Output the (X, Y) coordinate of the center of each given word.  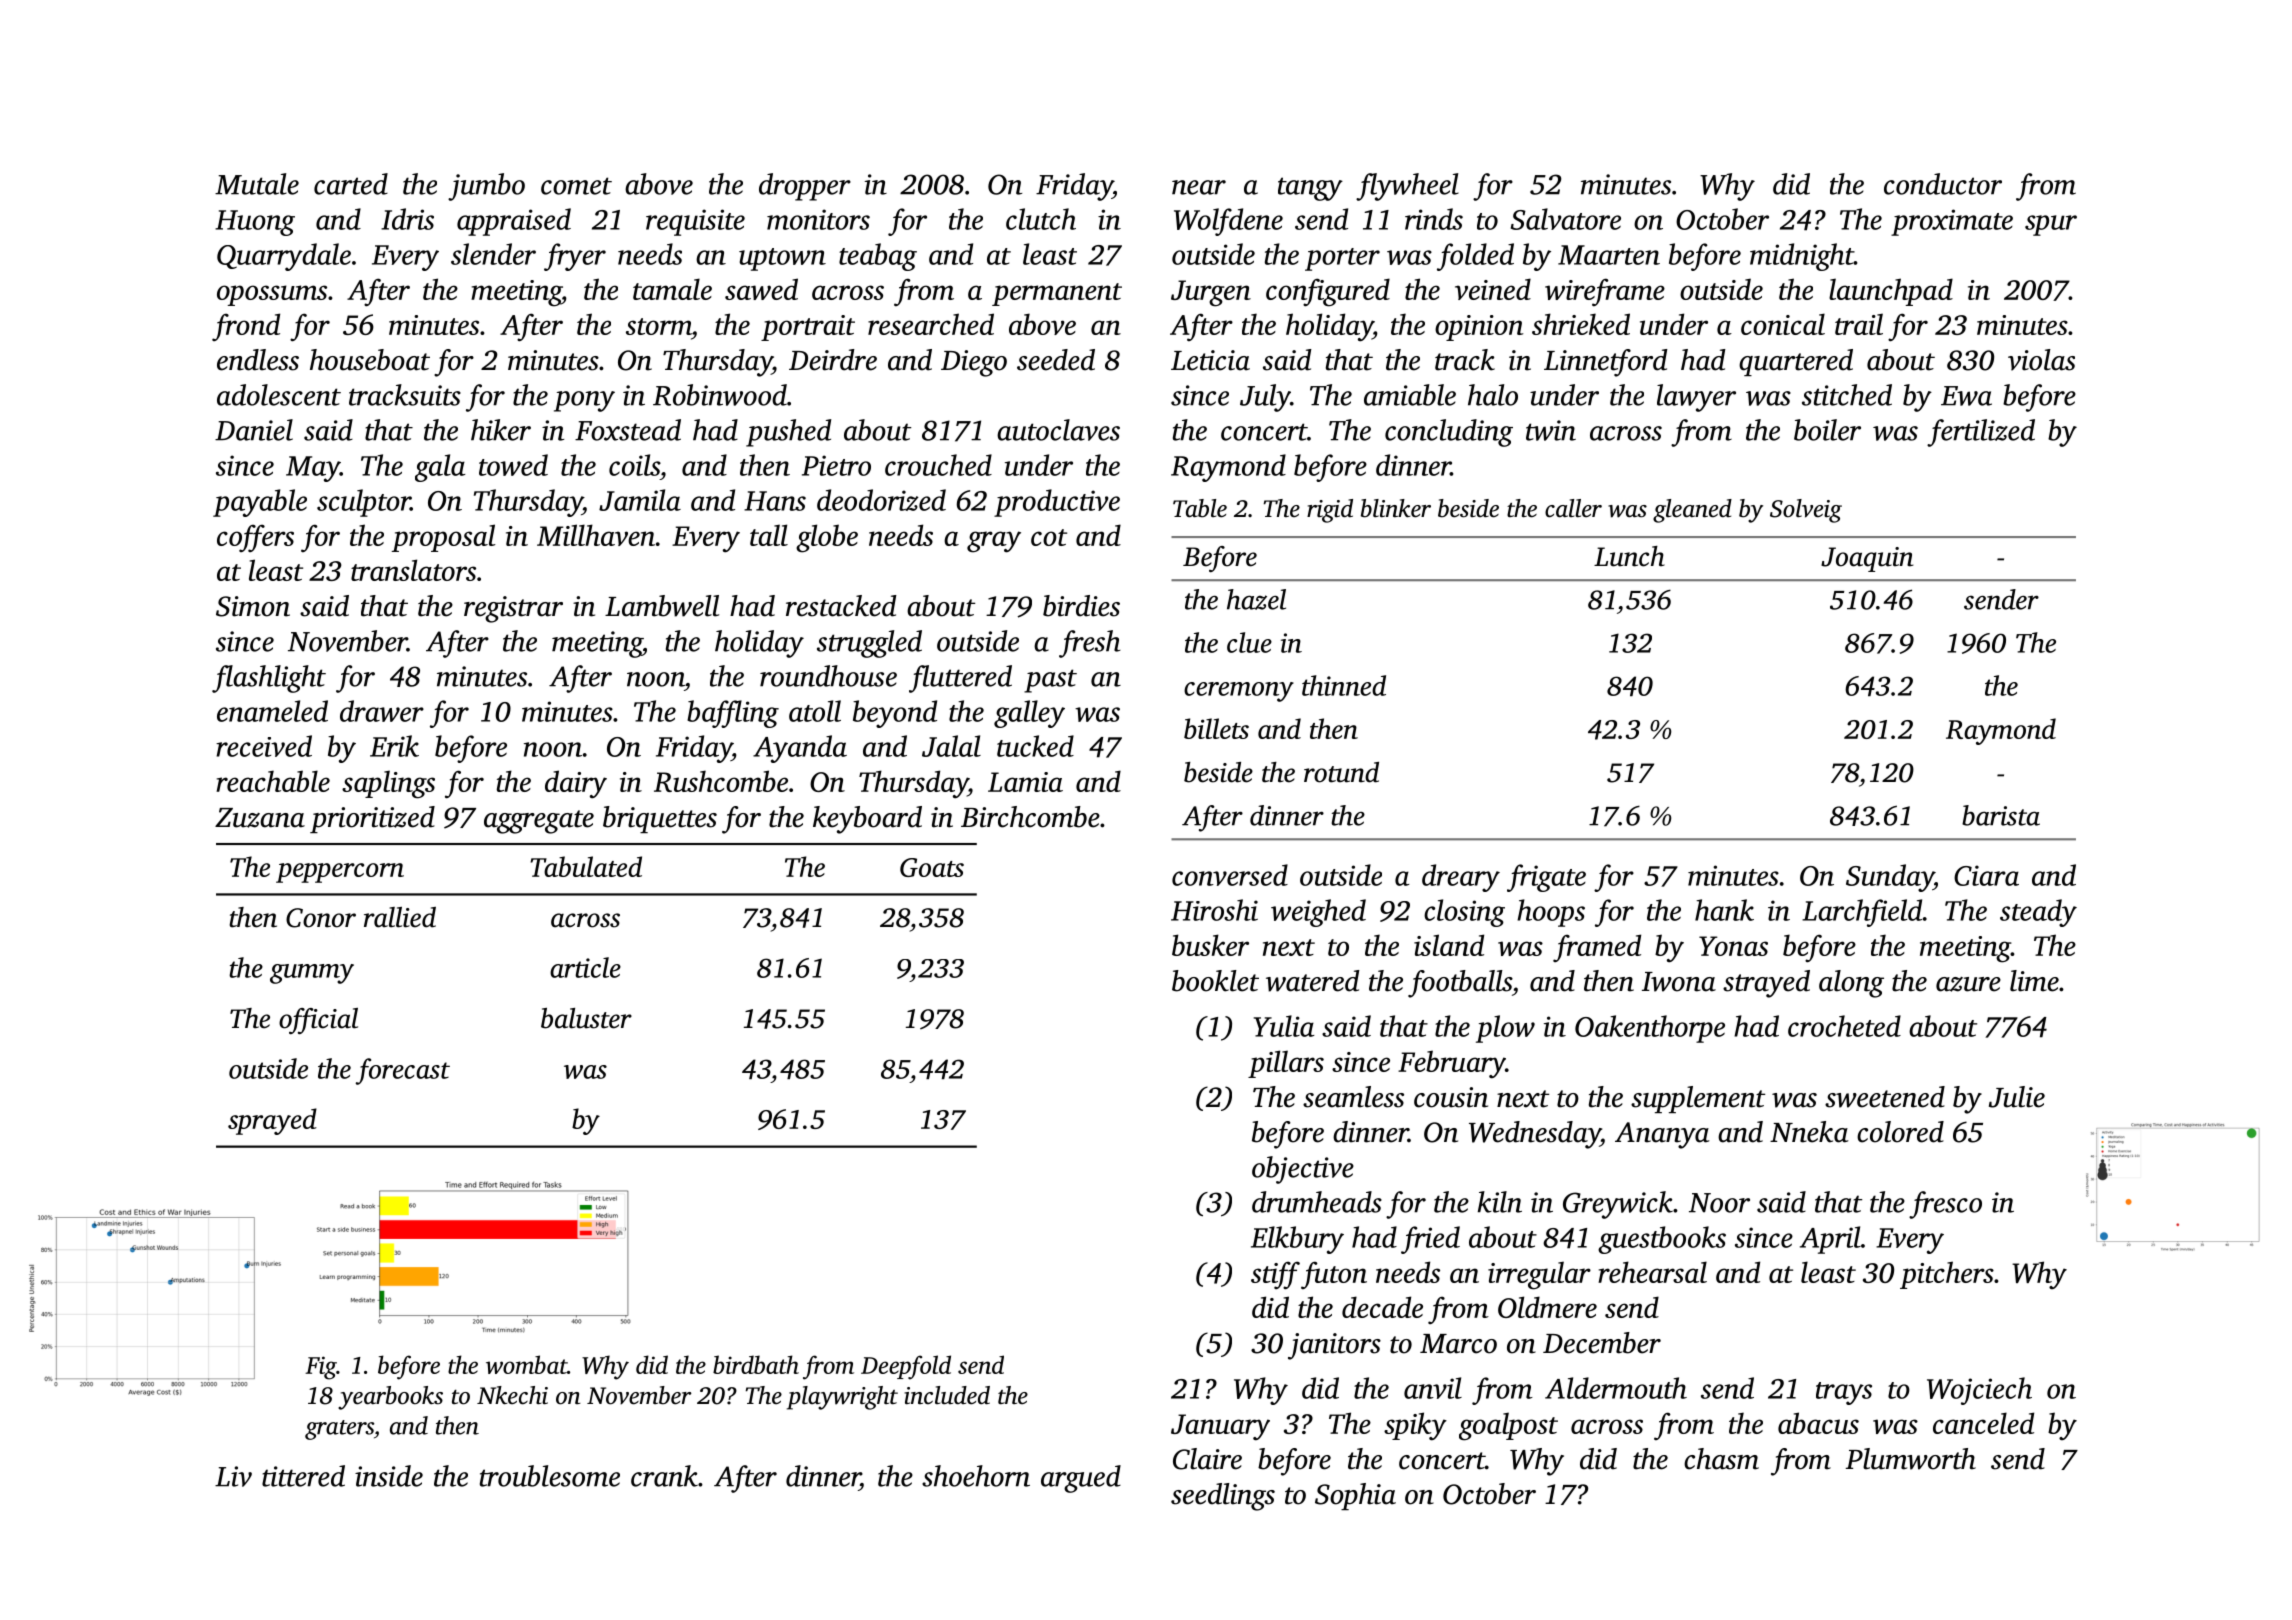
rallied (400, 917)
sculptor (364, 503)
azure (1968, 984)
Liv (233, 1476)
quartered (1796, 362)
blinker (1396, 508)
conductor (1943, 184)
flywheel (1407, 187)
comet (576, 186)
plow (1505, 1029)
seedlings (1223, 1497)
